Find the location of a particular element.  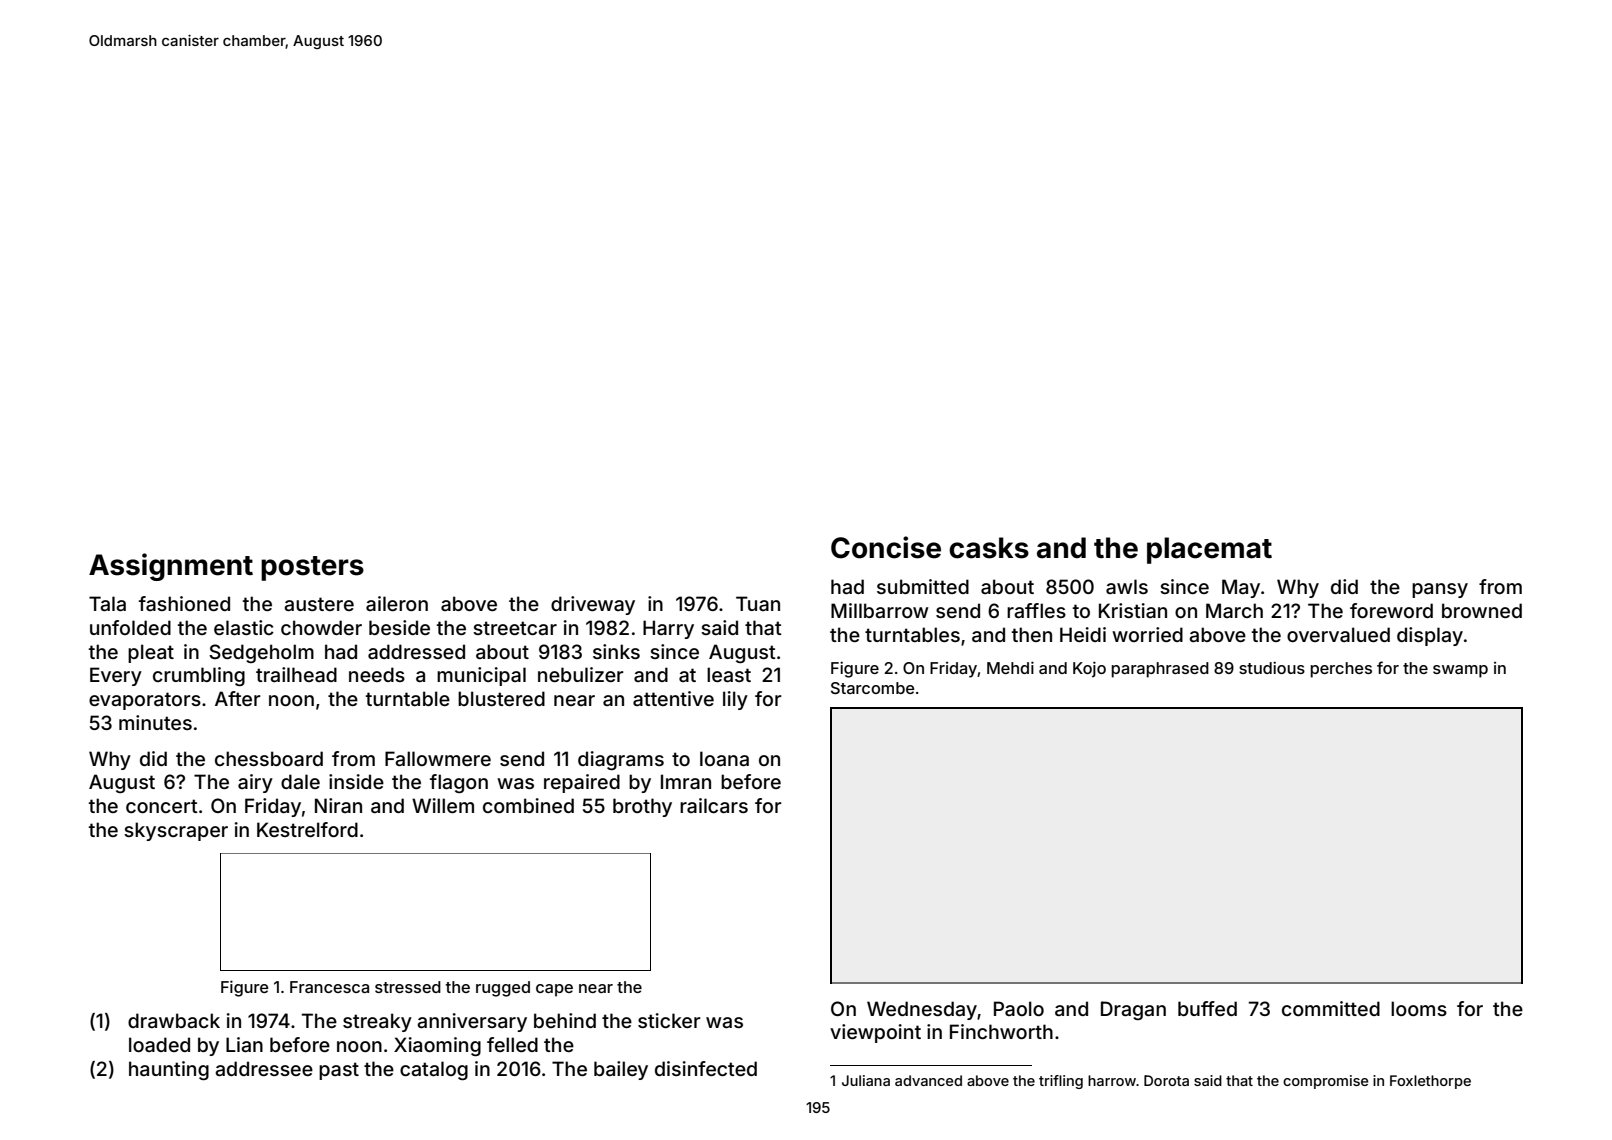

sticker is located at coordinates (669, 1020).
